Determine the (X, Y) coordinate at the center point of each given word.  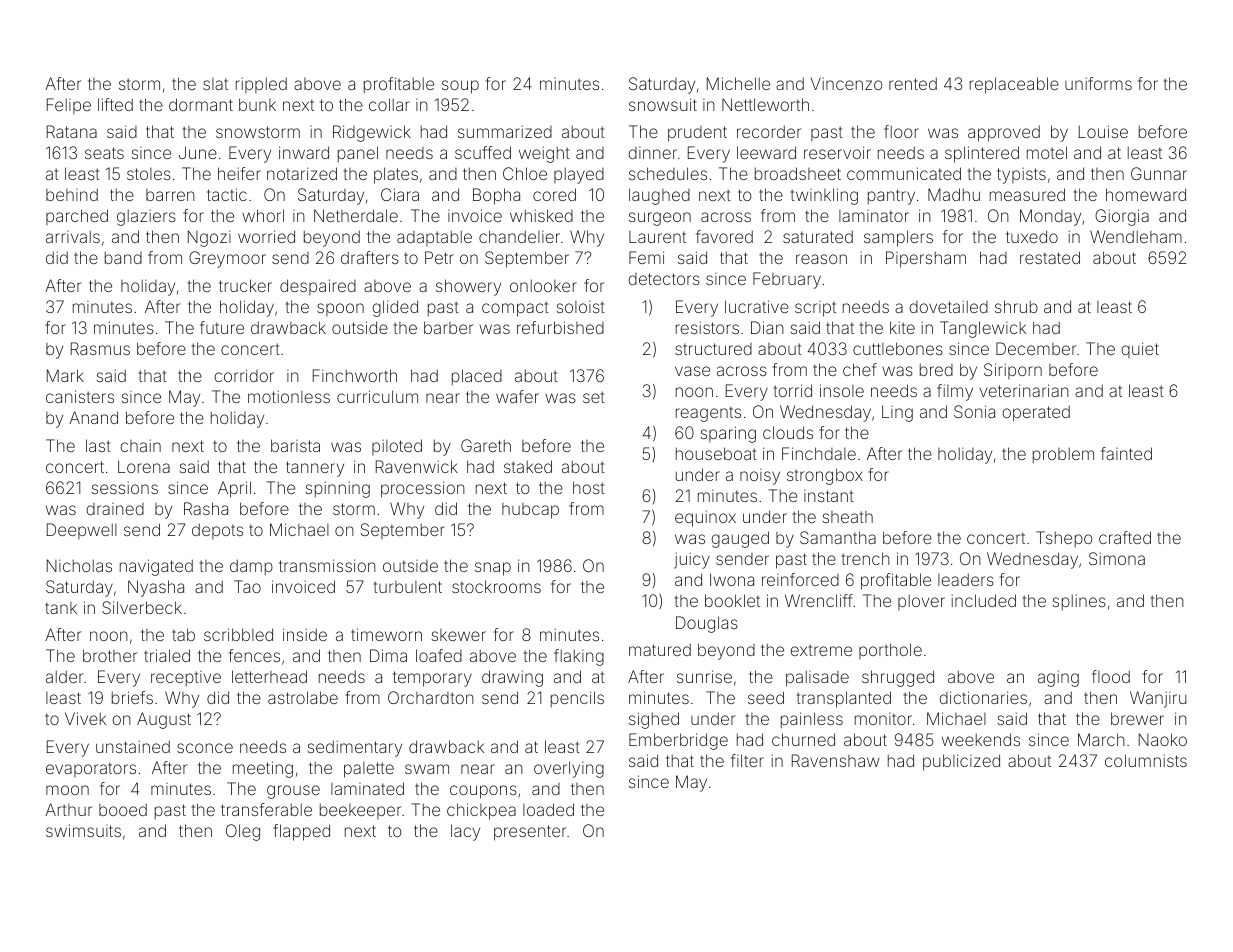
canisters (80, 396)
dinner (653, 153)
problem (1063, 456)
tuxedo (1032, 236)
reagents (708, 414)
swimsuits (83, 830)
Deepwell (82, 531)
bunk (257, 104)
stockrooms (496, 586)
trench (866, 558)
